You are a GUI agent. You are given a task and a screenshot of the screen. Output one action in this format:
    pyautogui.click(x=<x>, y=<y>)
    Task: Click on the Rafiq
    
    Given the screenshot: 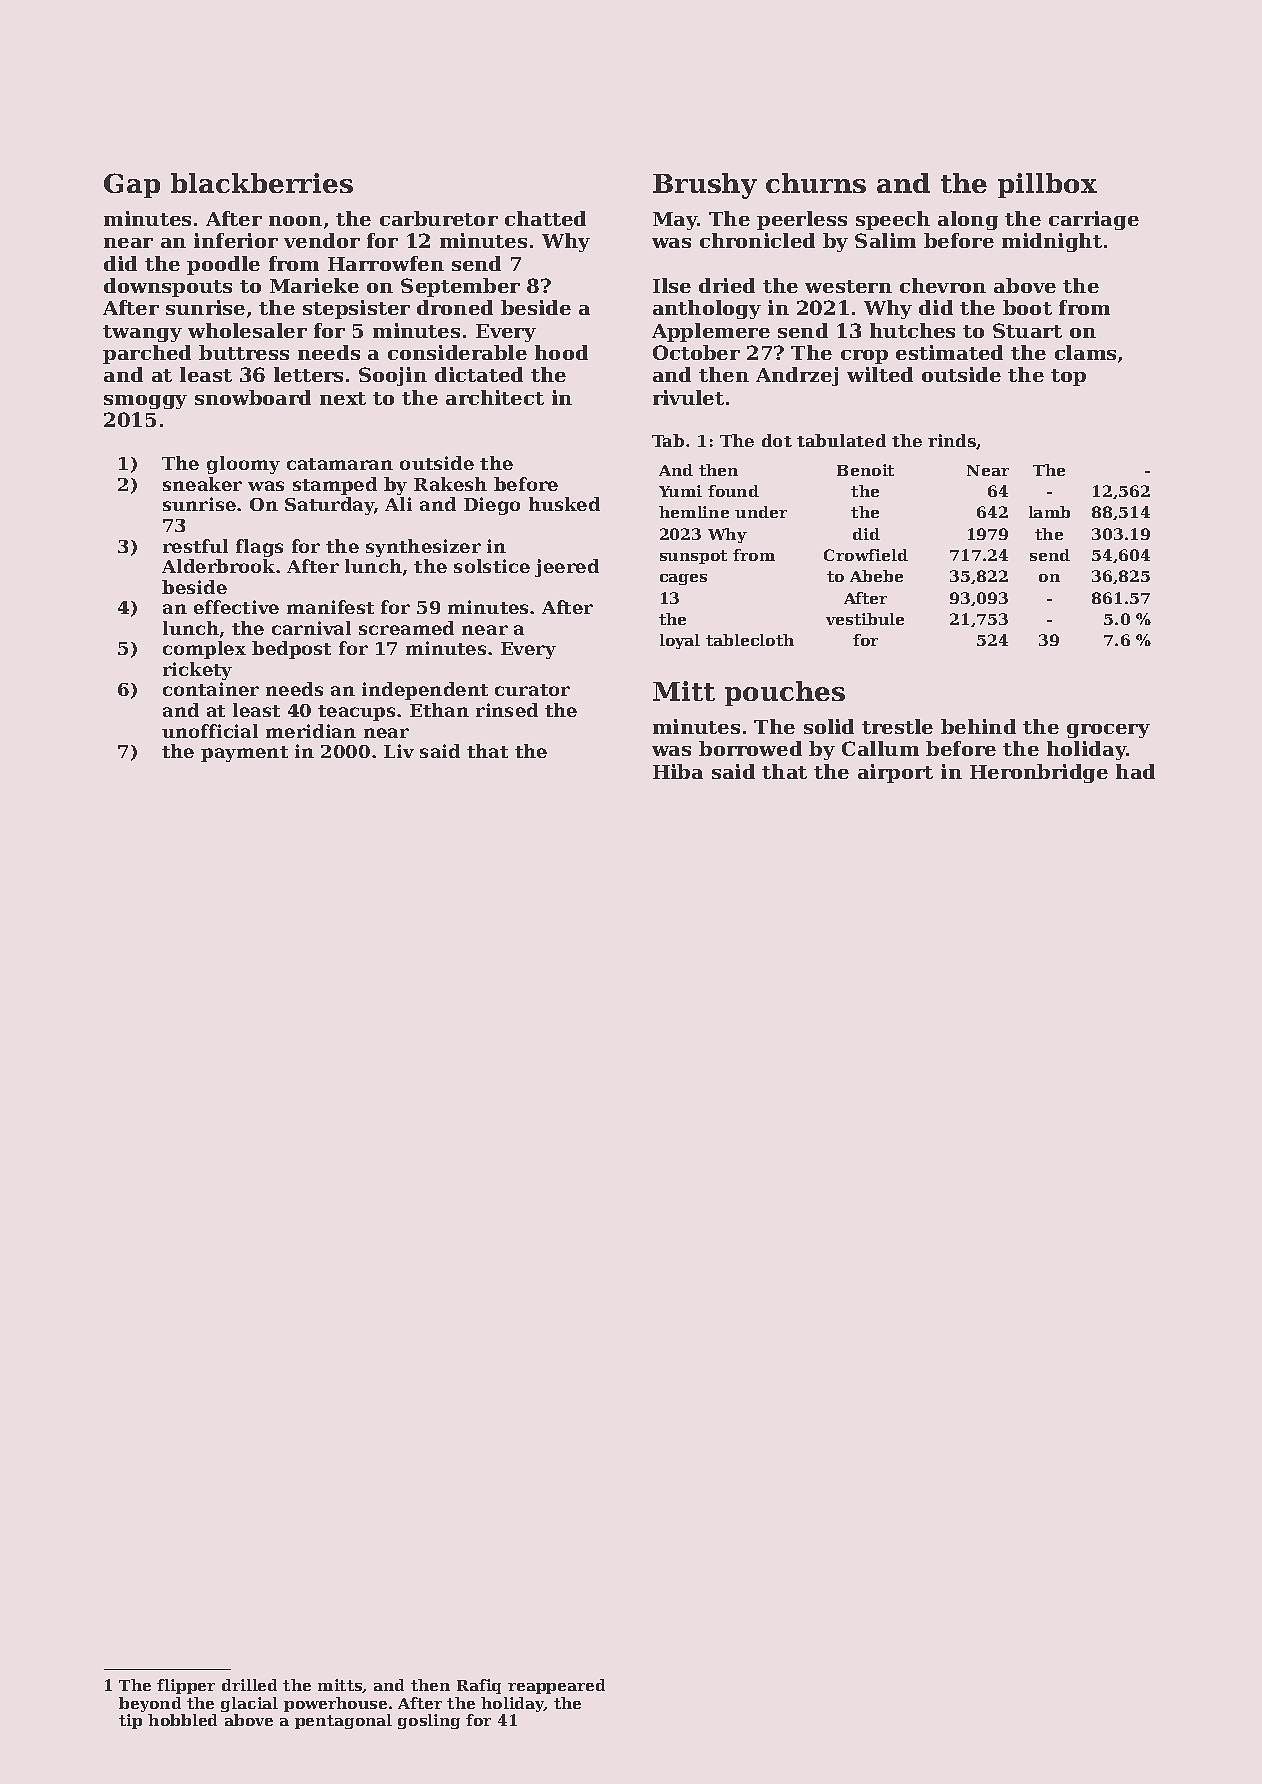 What is the action you would take?
    pyautogui.click(x=479, y=1686)
